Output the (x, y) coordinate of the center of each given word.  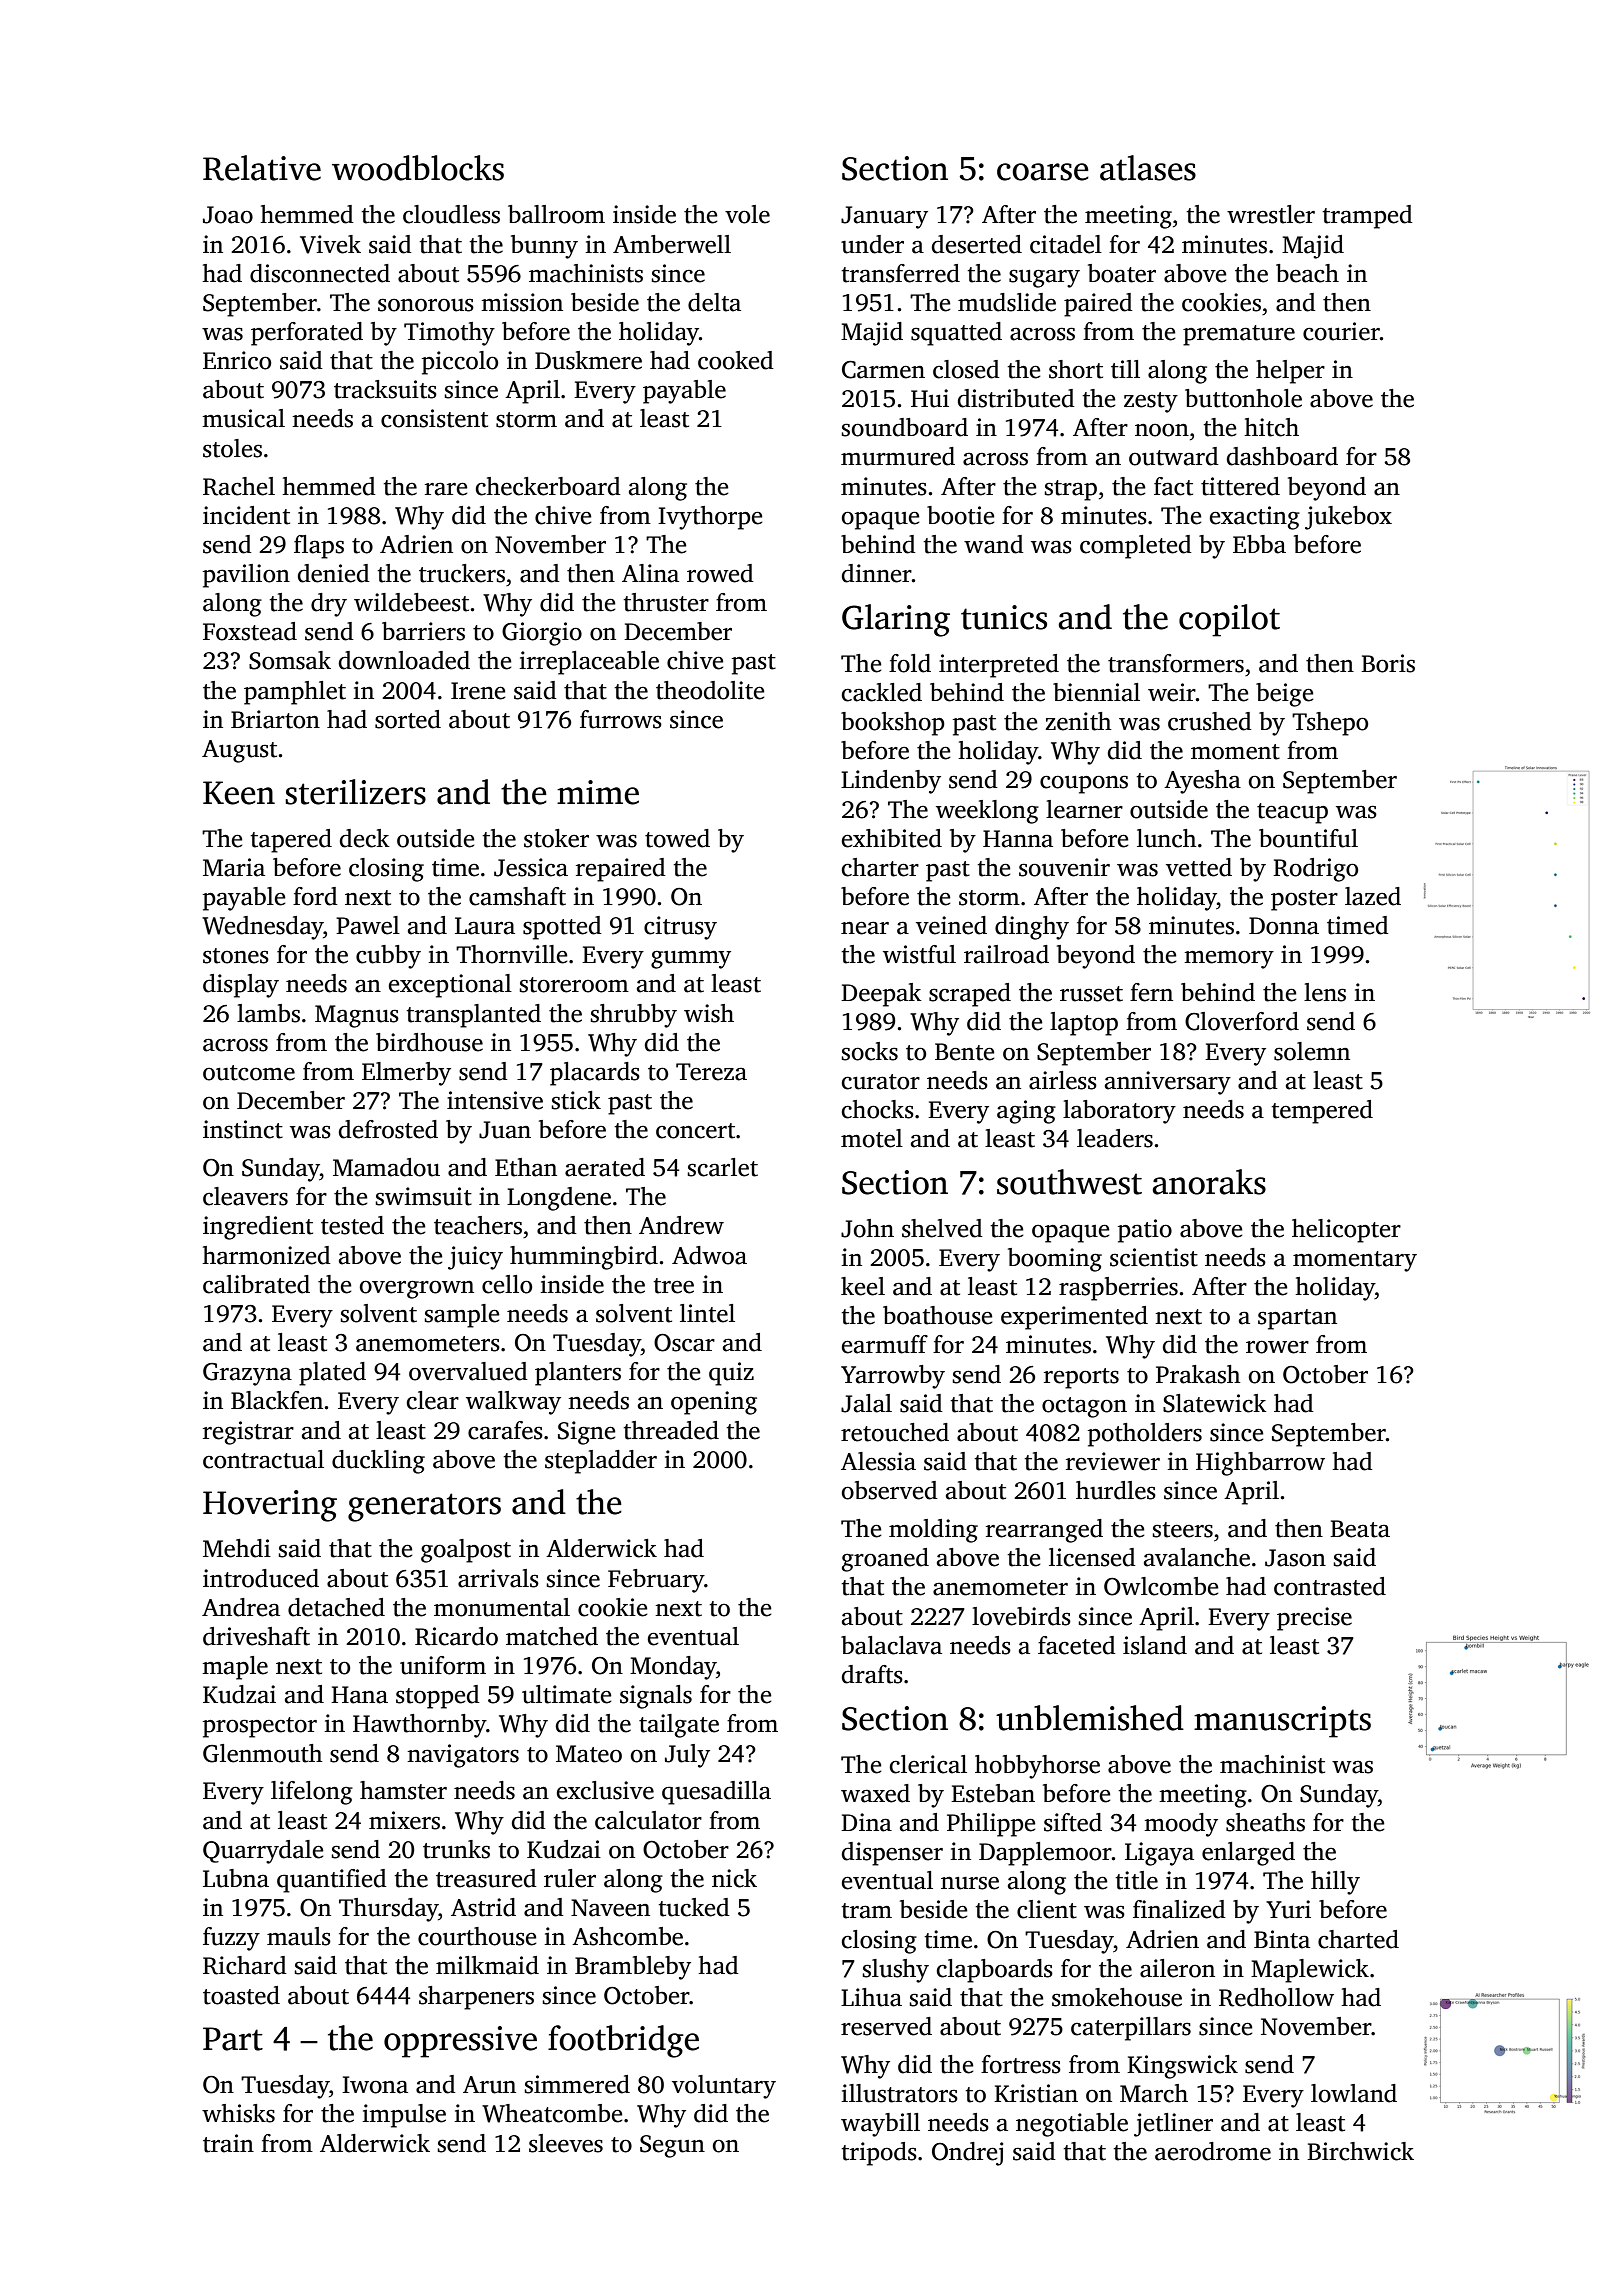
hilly (1335, 1883)
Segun (672, 2146)
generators (424, 1507)
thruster (666, 602)
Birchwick (1360, 2151)
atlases (1148, 168)
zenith (1078, 721)
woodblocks (418, 168)
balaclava (891, 1645)
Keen (239, 793)
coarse (1043, 172)
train (228, 2143)
